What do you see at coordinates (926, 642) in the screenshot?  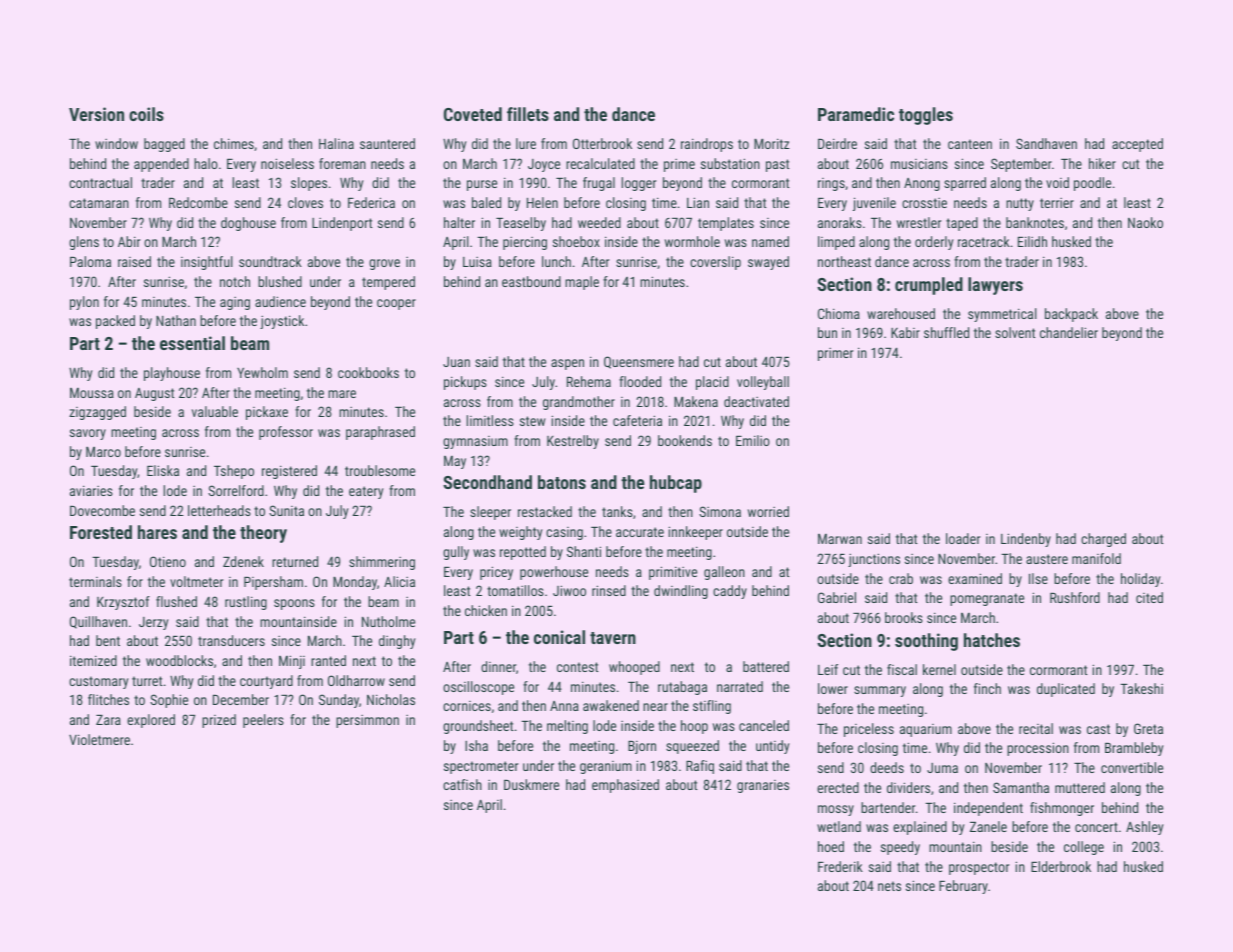 I see `soothing` at bounding box center [926, 642].
